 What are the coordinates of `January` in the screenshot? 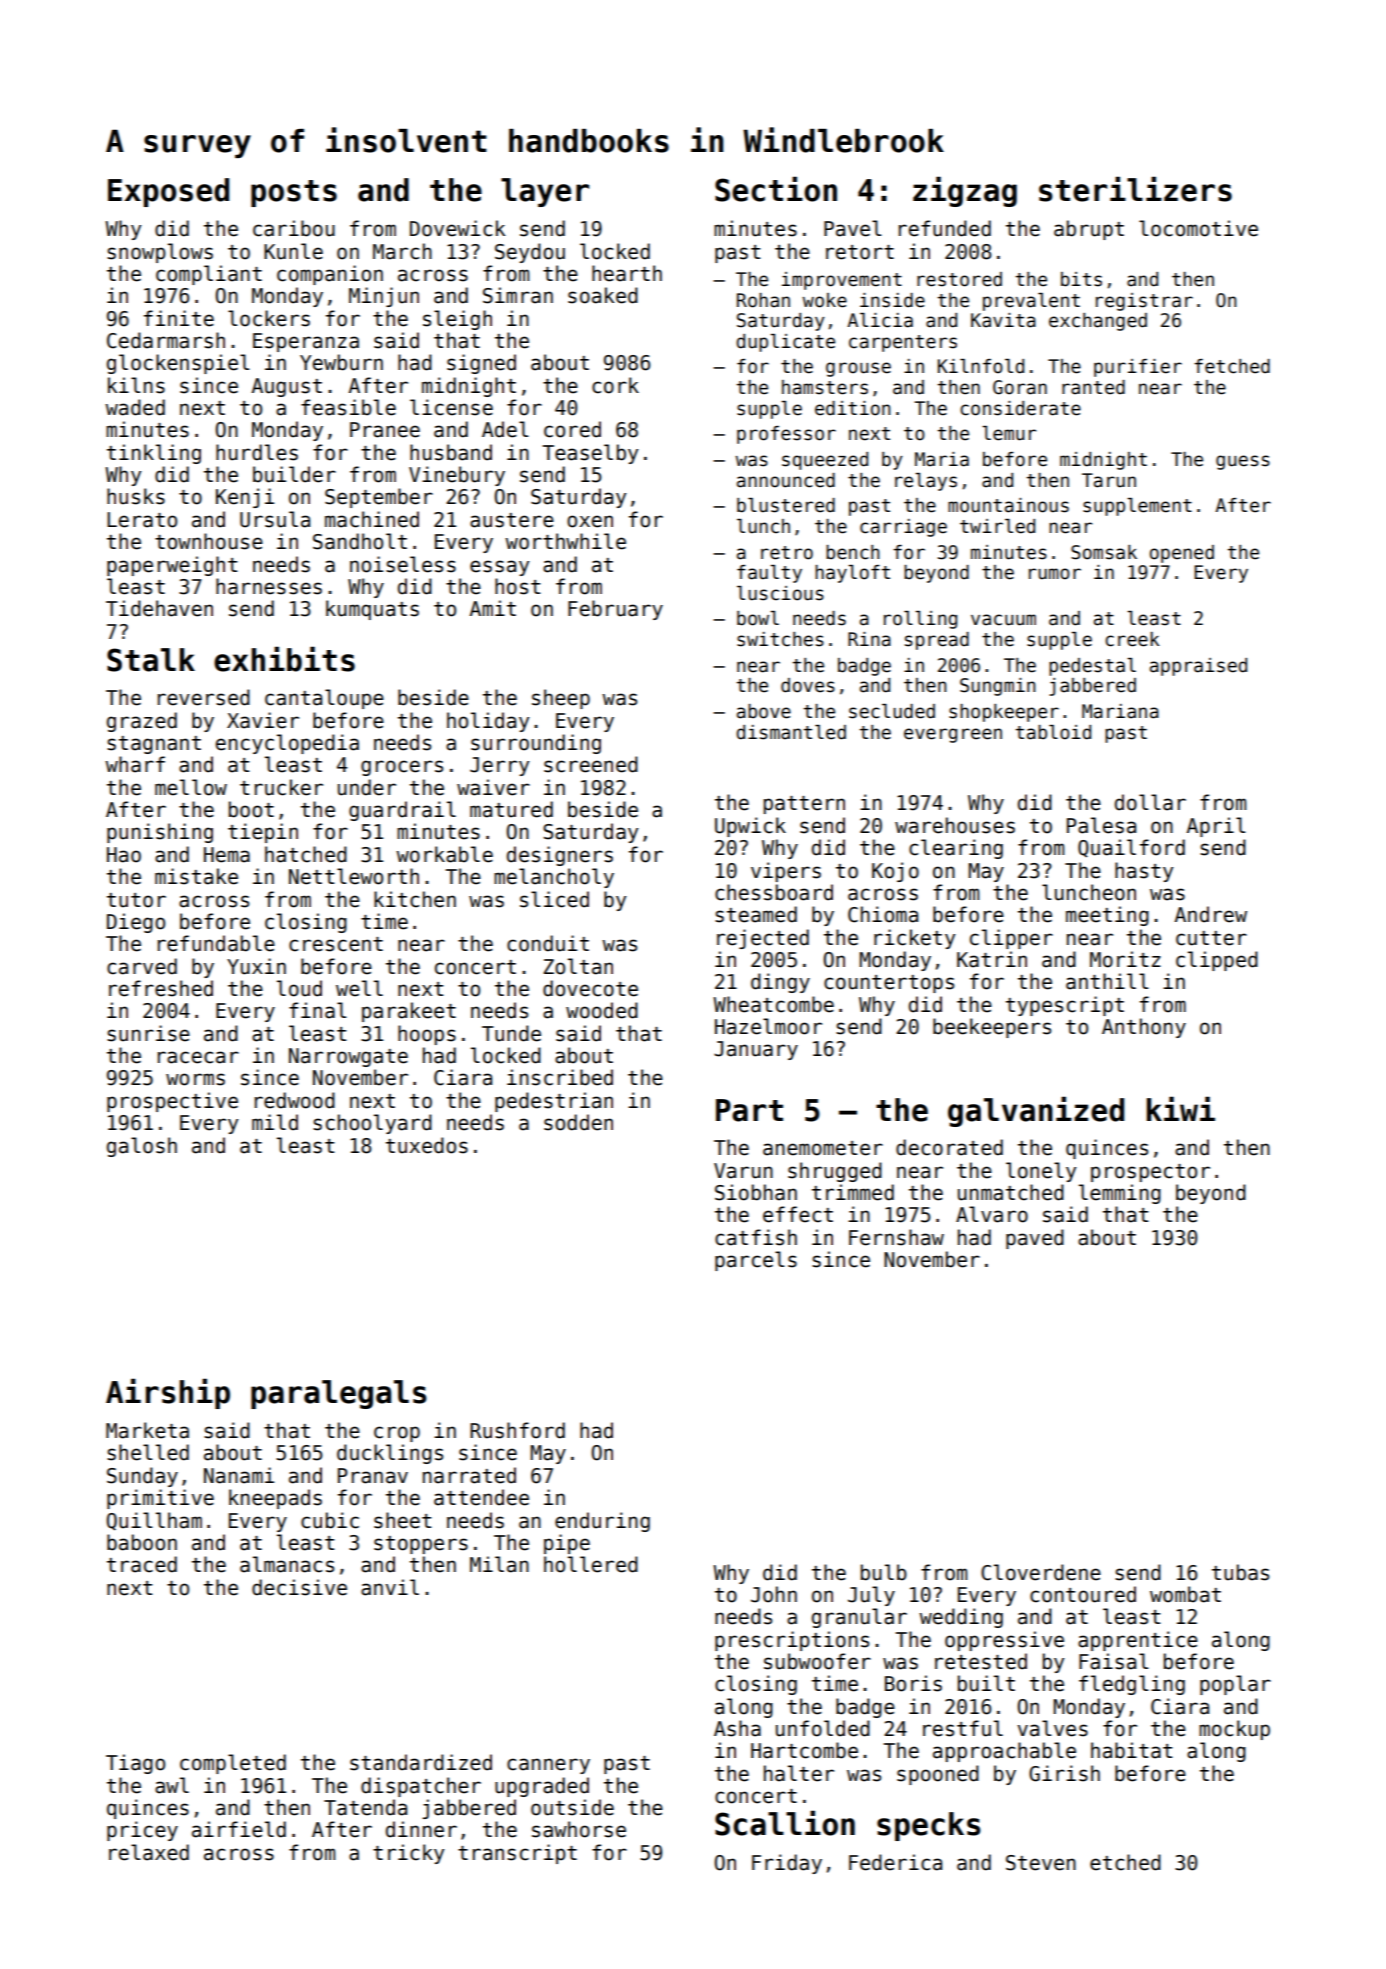 It's located at (756, 1050).
